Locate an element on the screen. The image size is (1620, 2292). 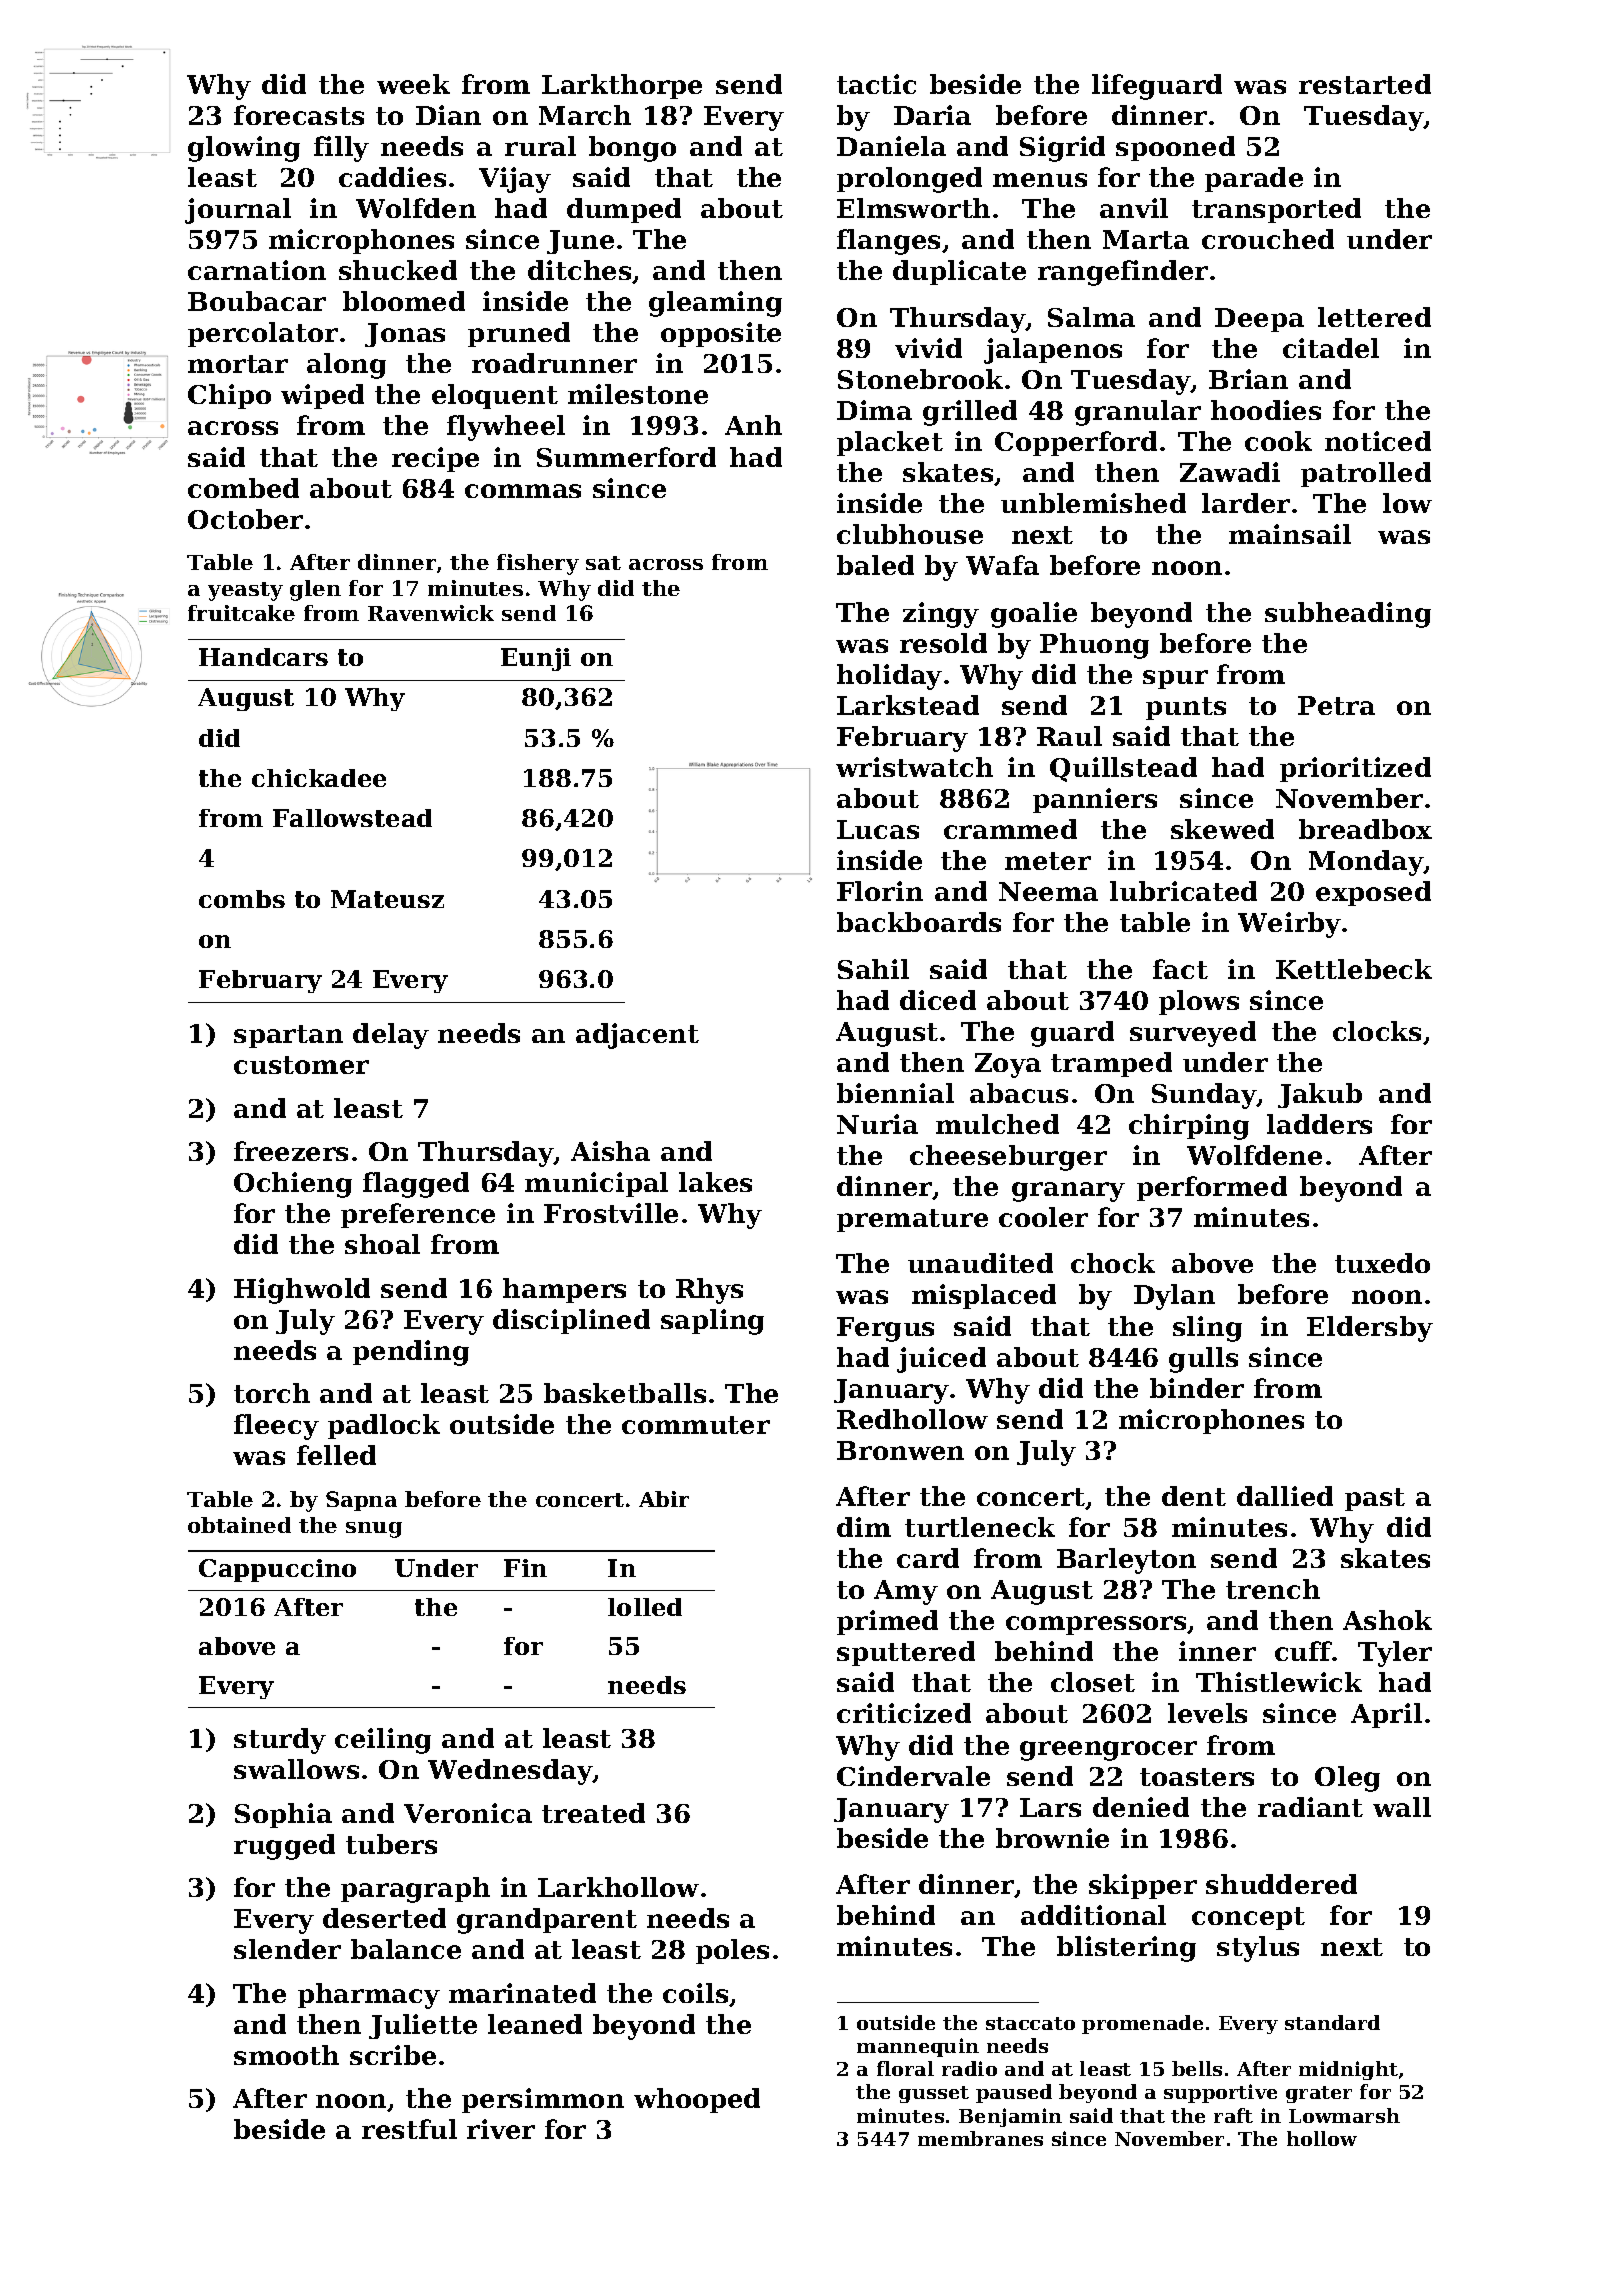
raft is located at coordinates (1233, 2115).
